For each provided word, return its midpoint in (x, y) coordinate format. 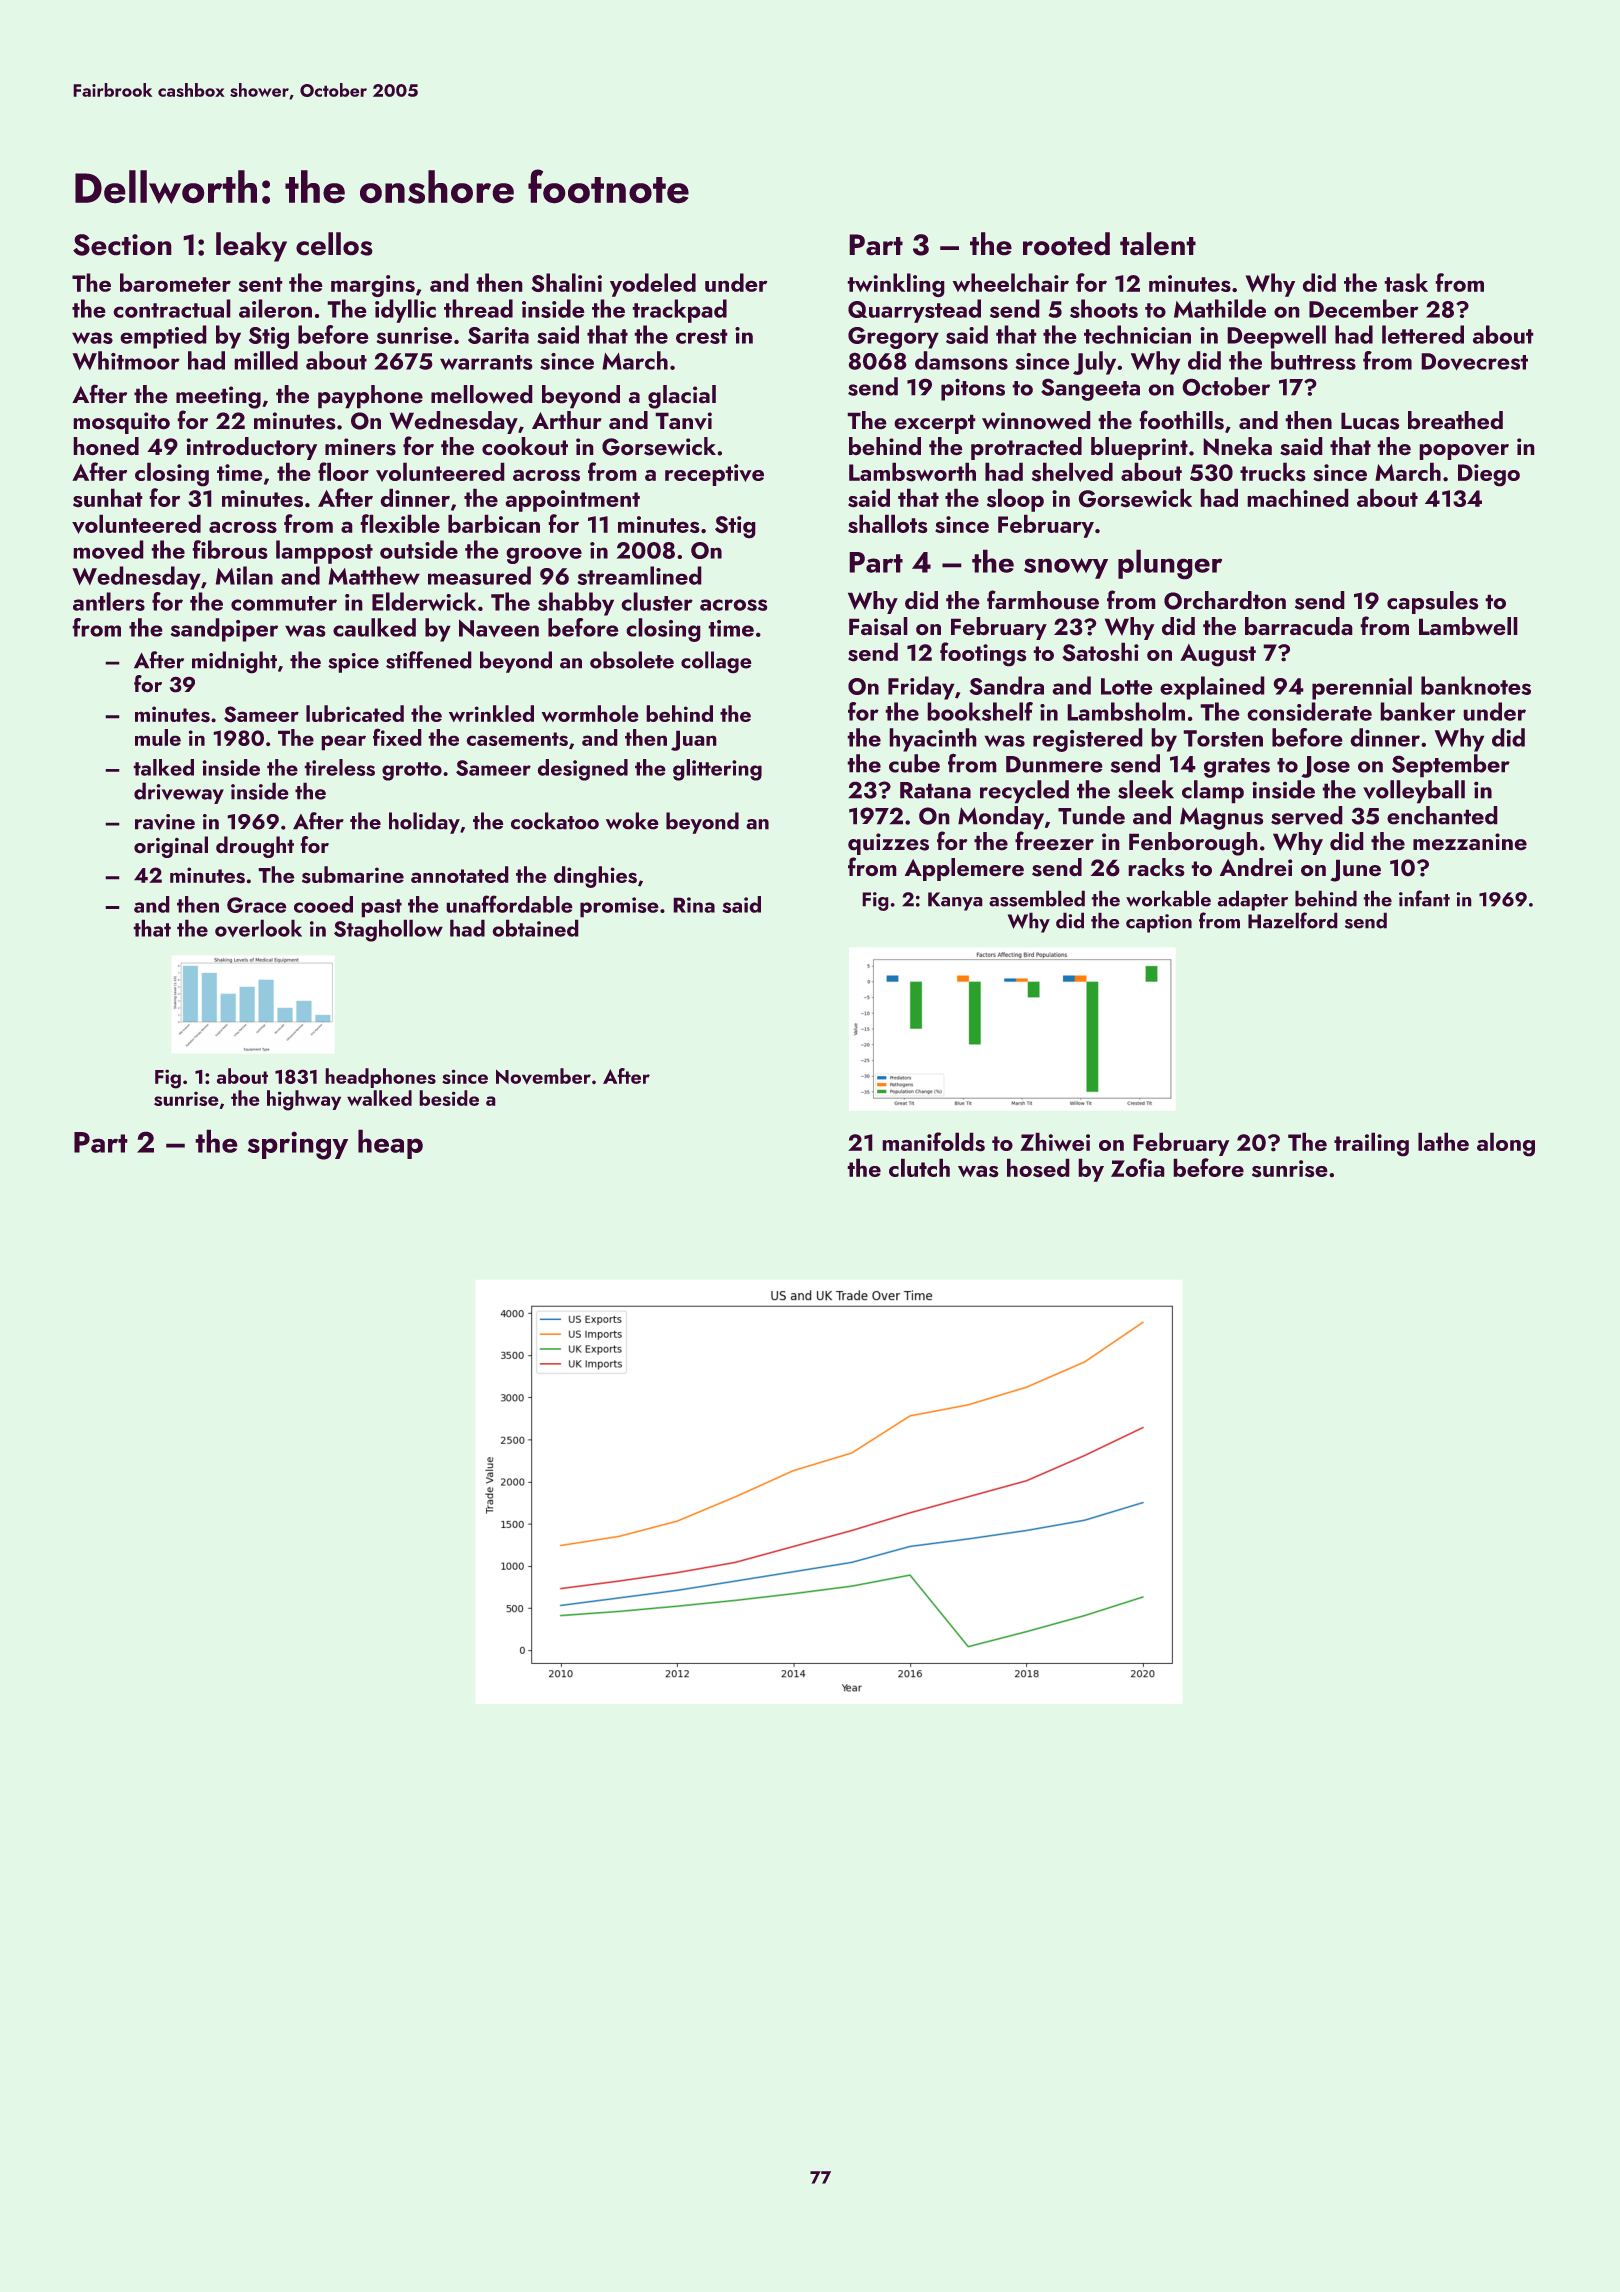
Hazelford (1293, 920)
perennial (1362, 688)
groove (544, 555)
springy (298, 1145)
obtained (535, 928)
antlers (109, 601)
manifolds (933, 1142)
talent (1158, 244)
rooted (1066, 244)
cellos (334, 244)
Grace (257, 905)
